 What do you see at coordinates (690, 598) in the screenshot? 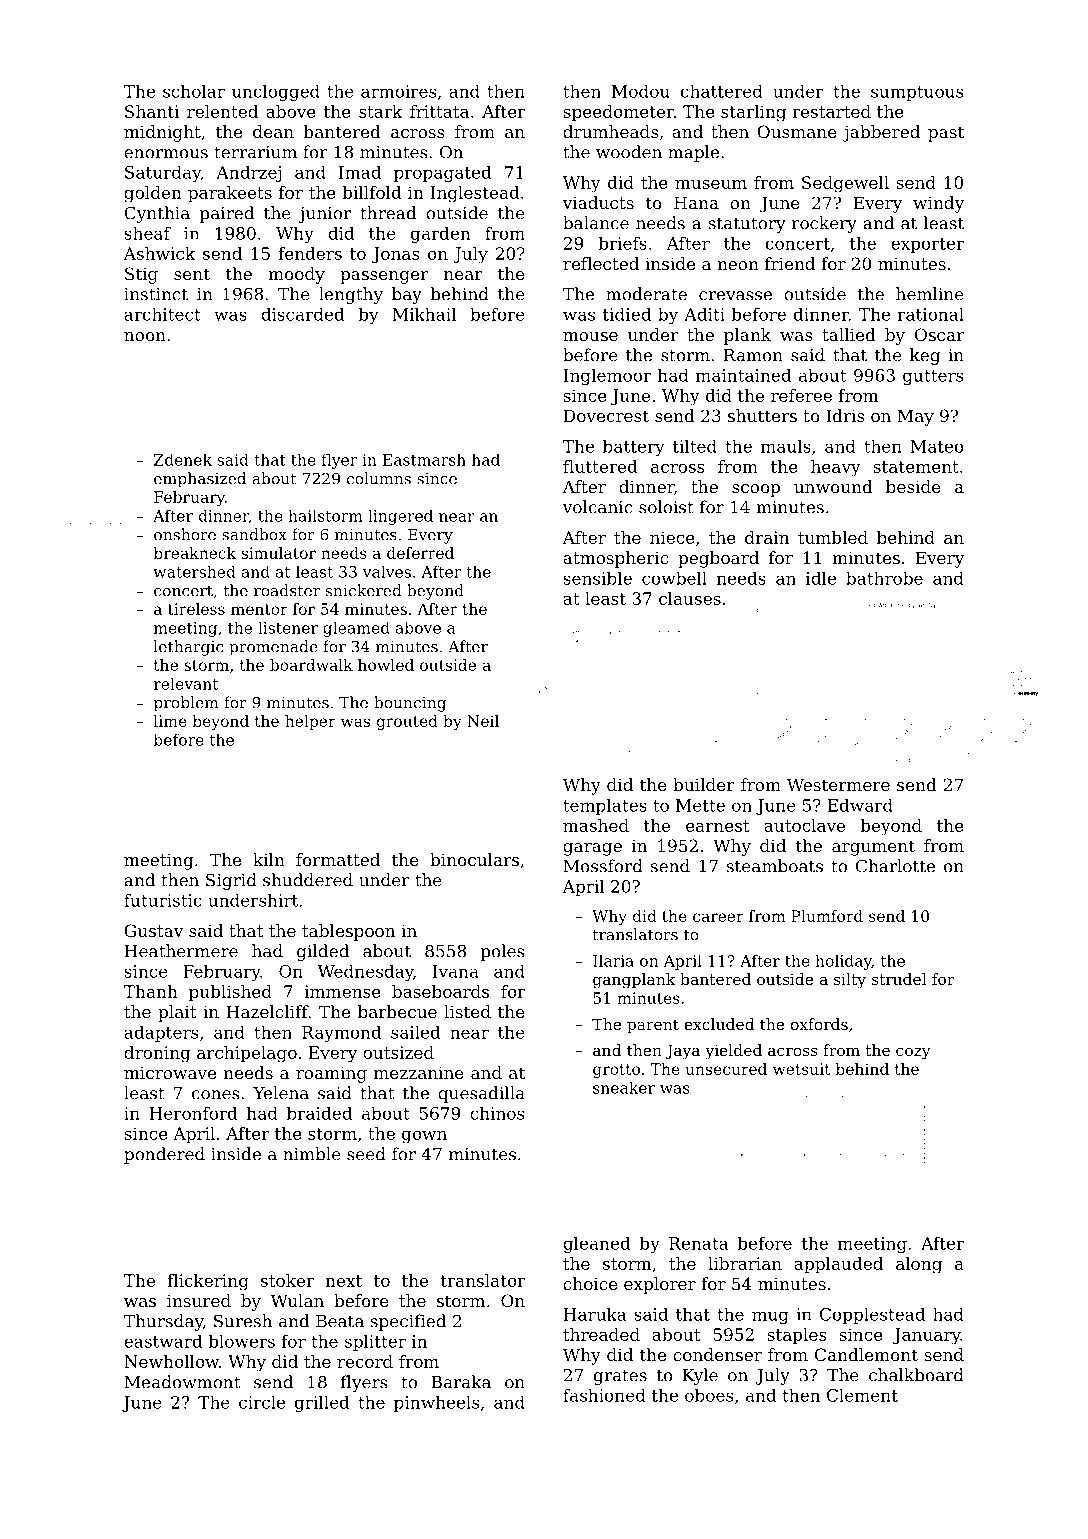
I see `clauses` at bounding box center [690, 598].
